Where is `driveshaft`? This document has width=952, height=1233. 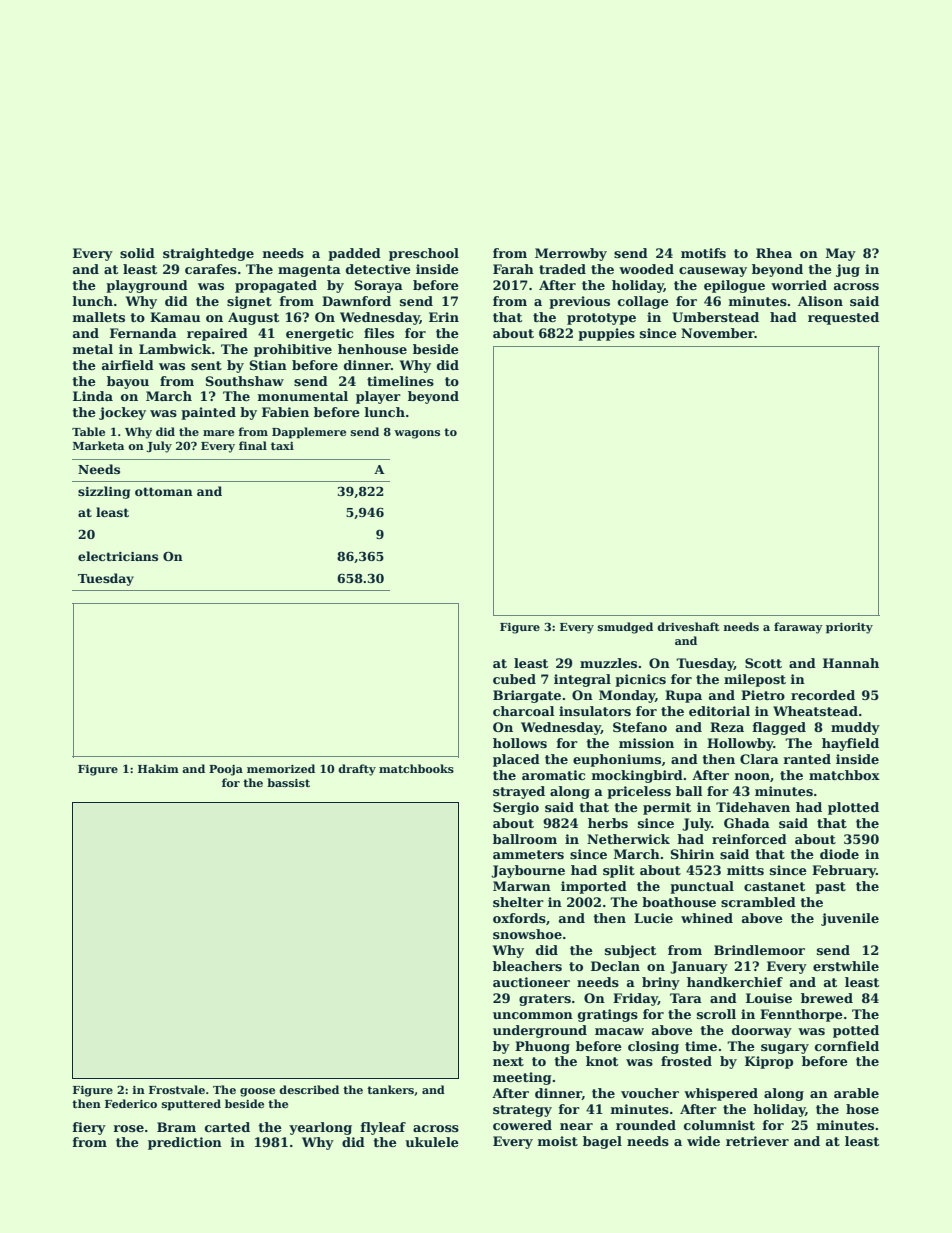
driveshaft is located at coordinates (688, 626).
